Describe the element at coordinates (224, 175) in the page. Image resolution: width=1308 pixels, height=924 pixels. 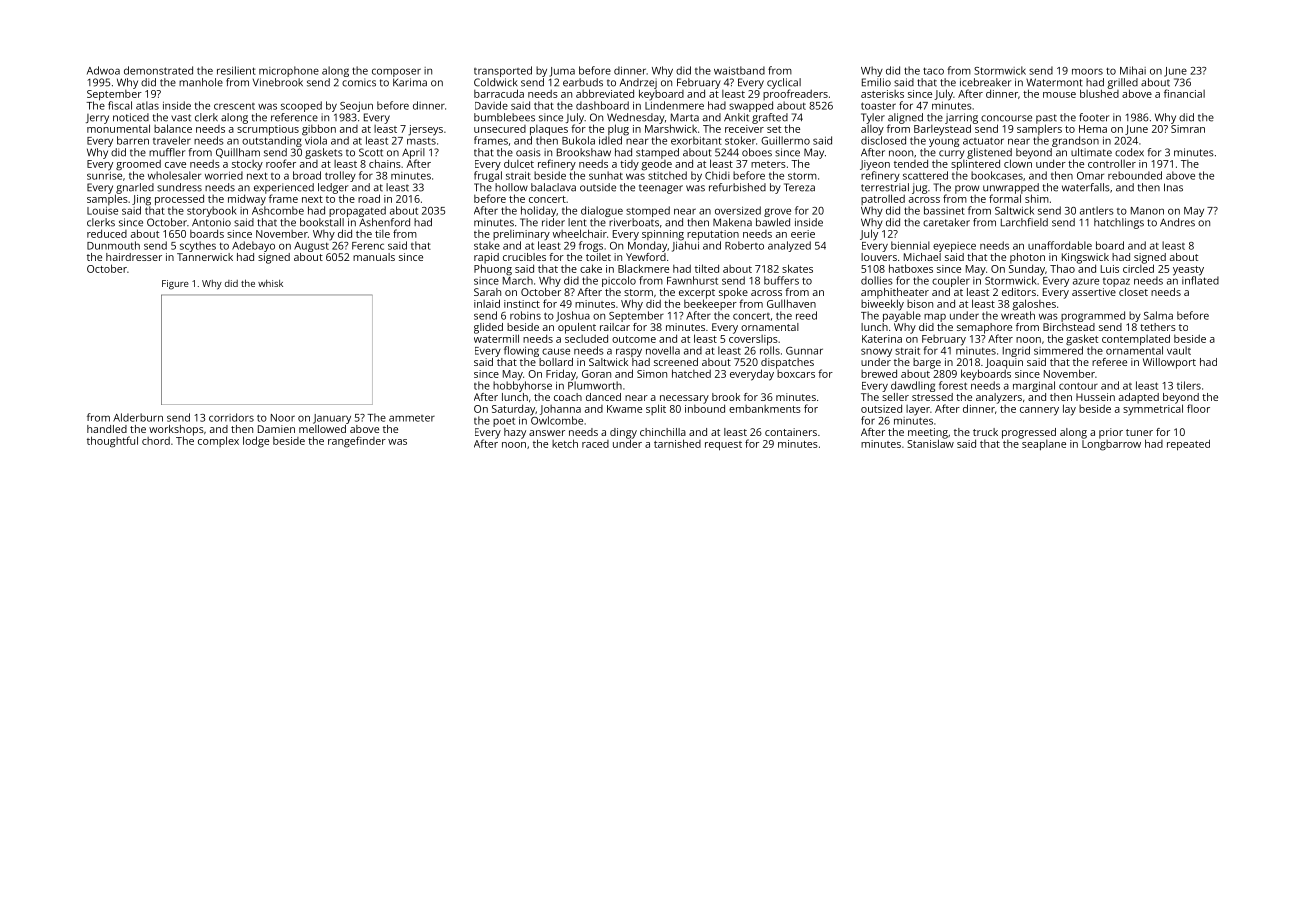
I see `worried` at that location.
